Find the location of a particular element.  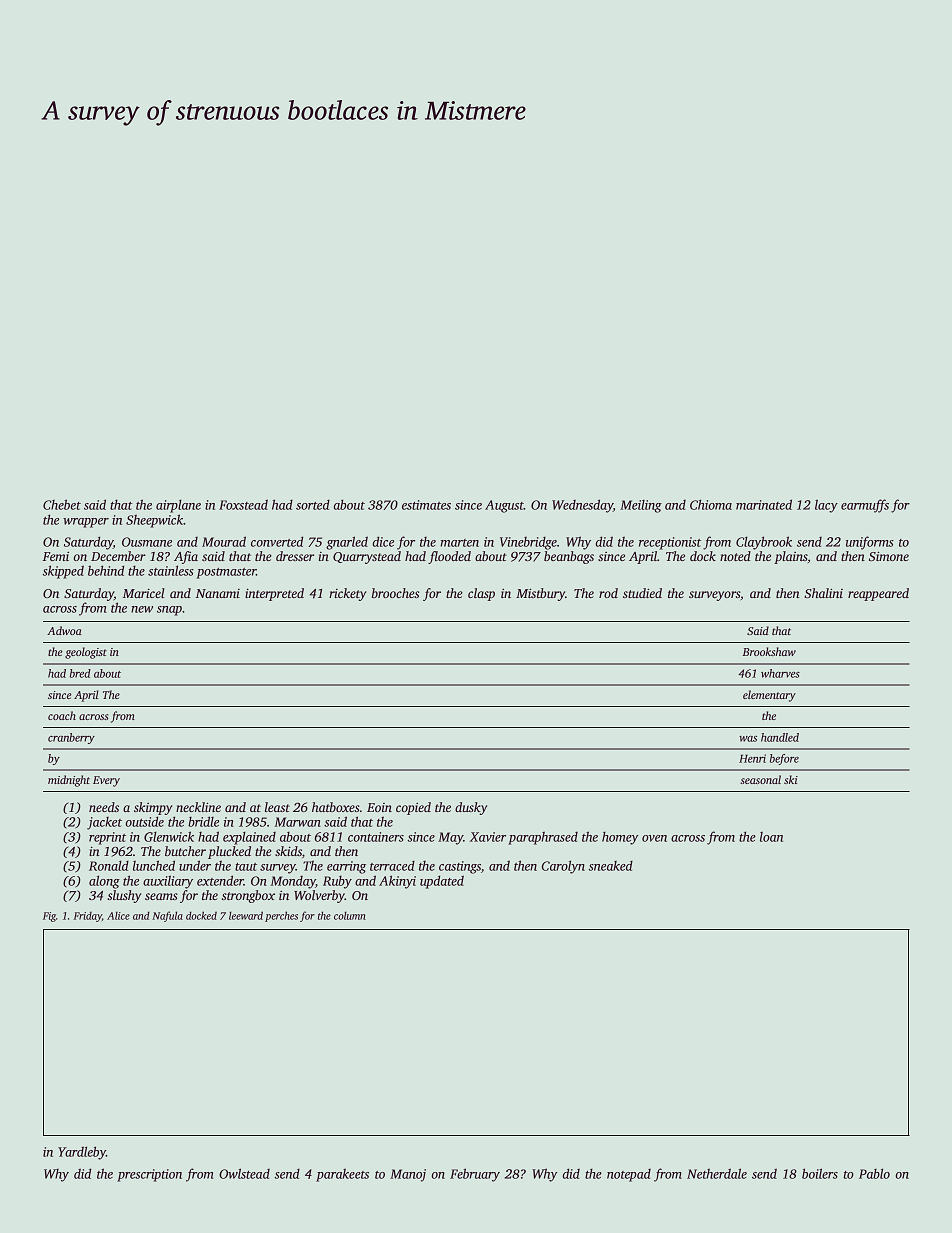

parakeets is located at coordinates (342, 1175).
